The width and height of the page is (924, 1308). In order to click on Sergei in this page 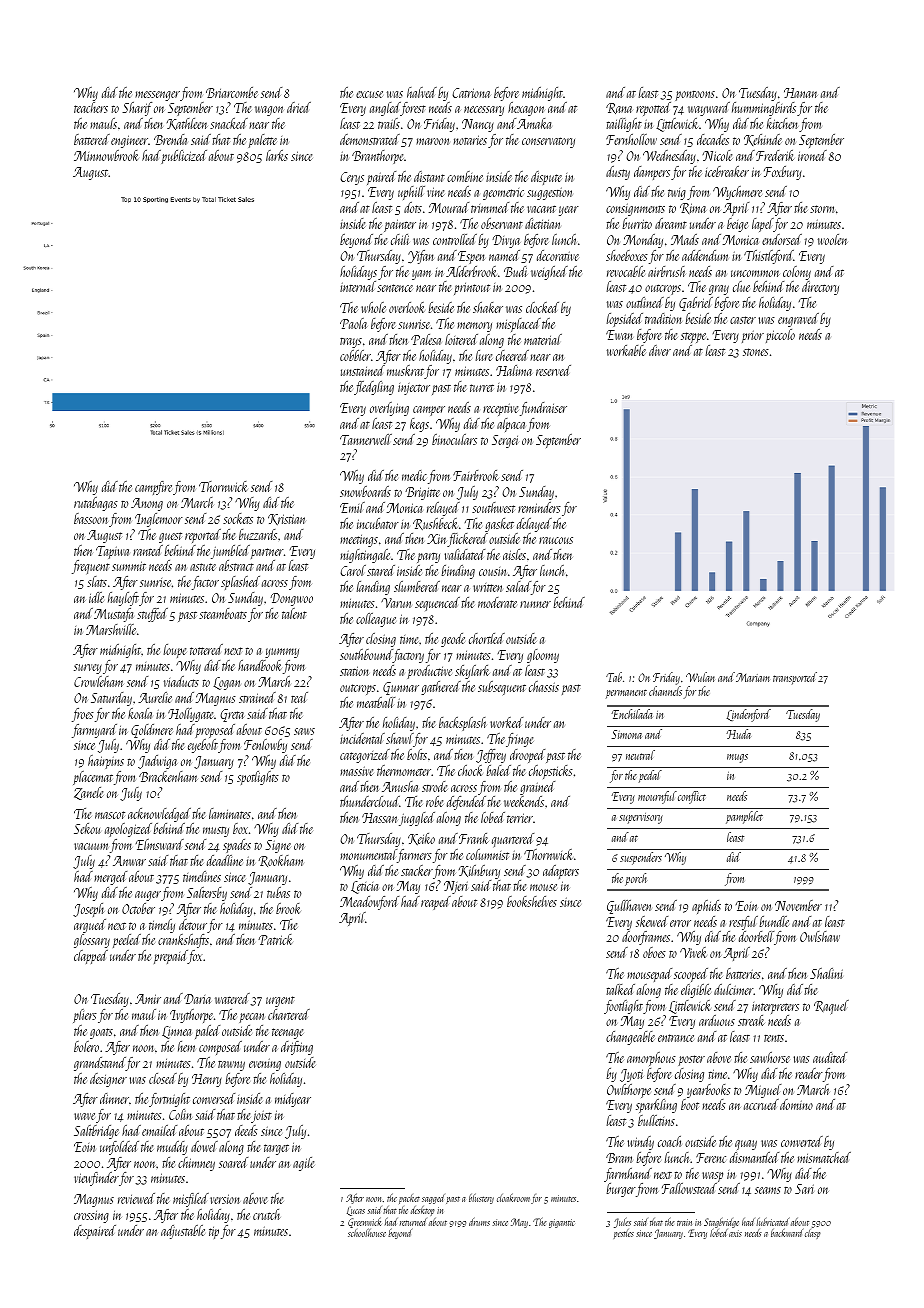, I will do `click(505, 441)`.
